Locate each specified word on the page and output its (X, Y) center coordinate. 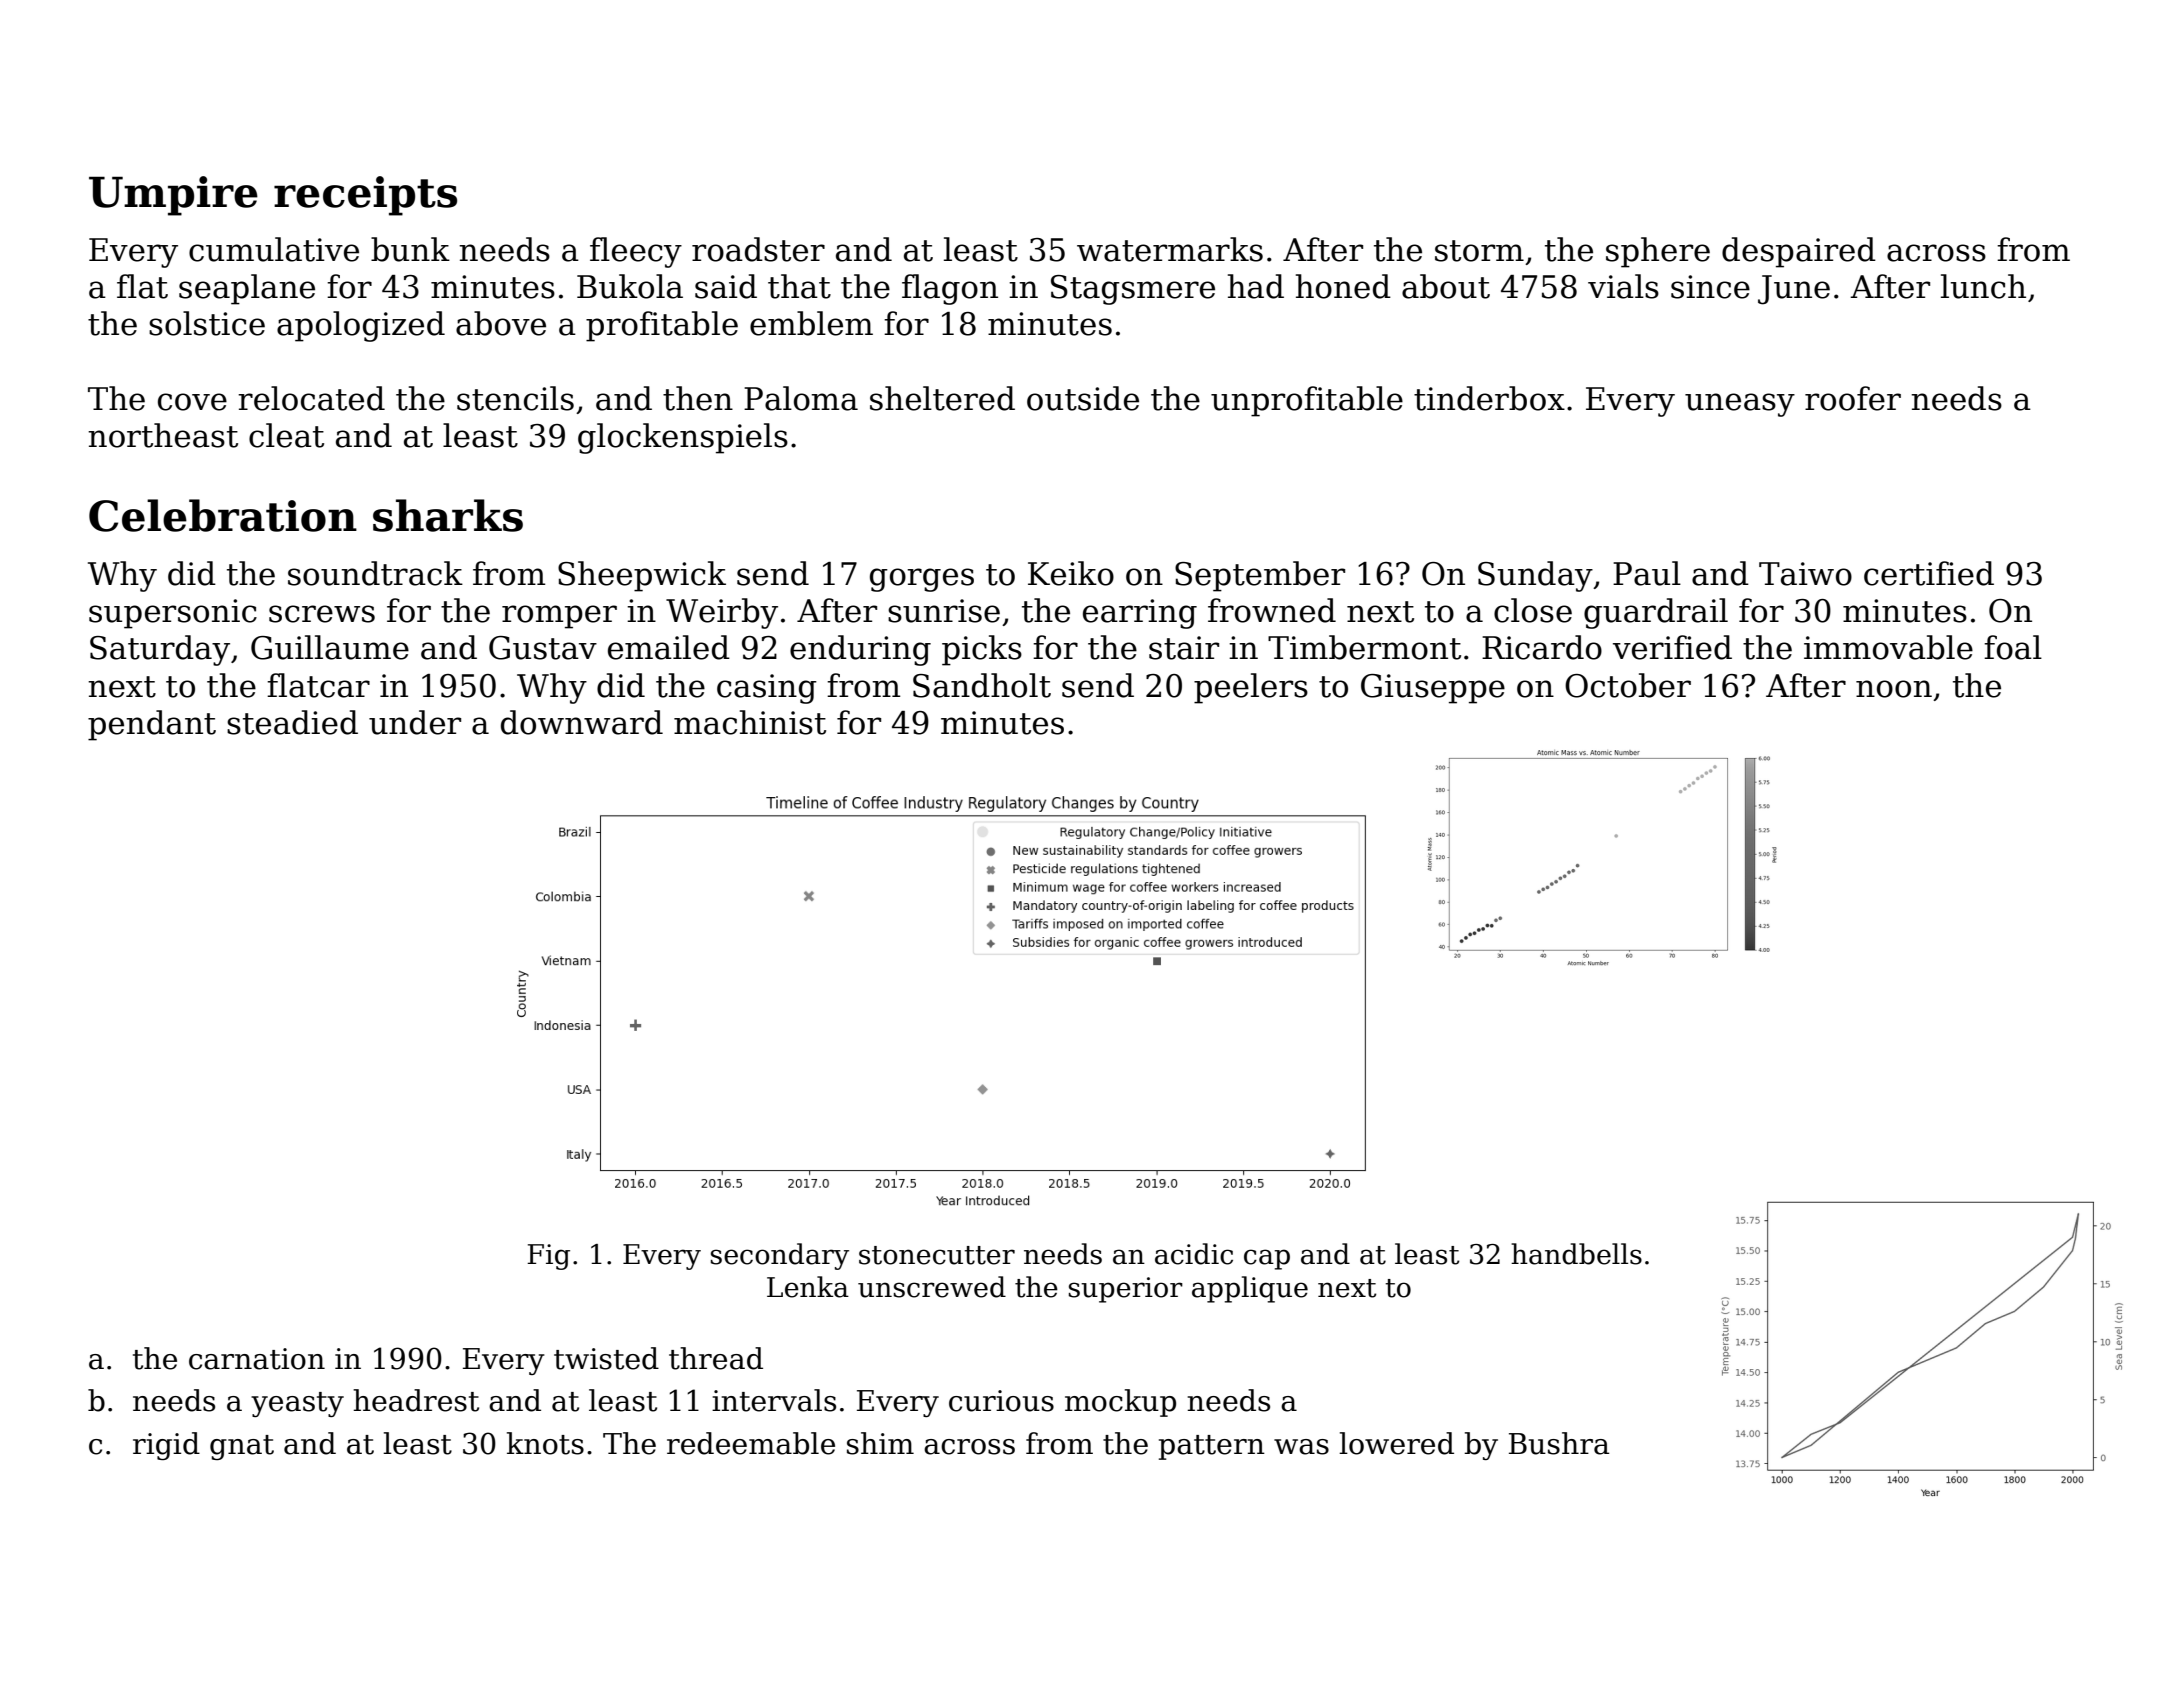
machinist (750, 722)
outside (1083, 398)
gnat (242, 1447)
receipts (365, 196)
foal (2013, 647)
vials (1623, 286)
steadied (292, 722)
